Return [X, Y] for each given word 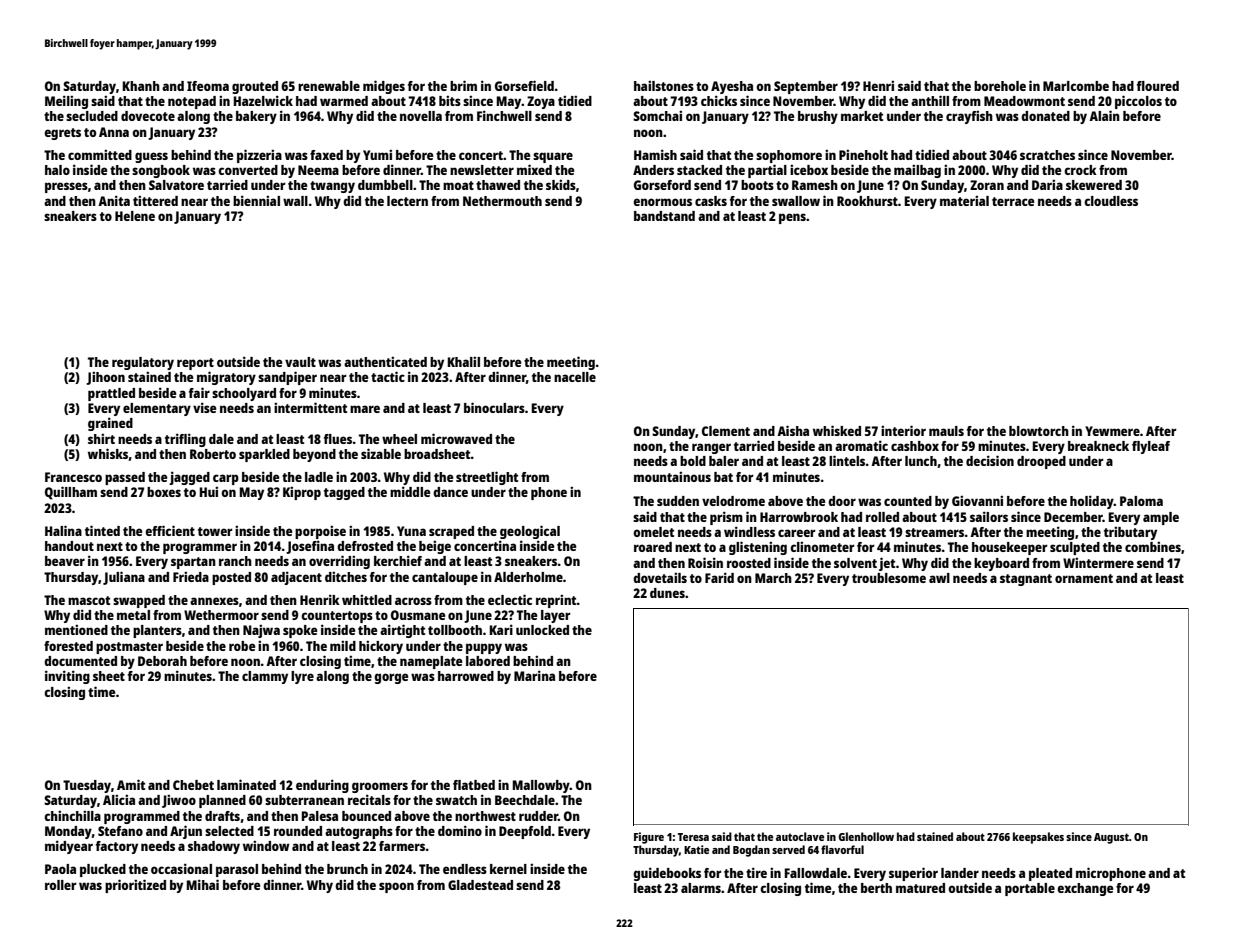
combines [1153, 546]
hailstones [664, 85]
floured [1158, 86]
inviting [67, 677]
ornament [1084, 578]
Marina [534, 675]
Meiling [66, 102]
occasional [181, 868]
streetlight [487, 478]
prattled [111, 394]
